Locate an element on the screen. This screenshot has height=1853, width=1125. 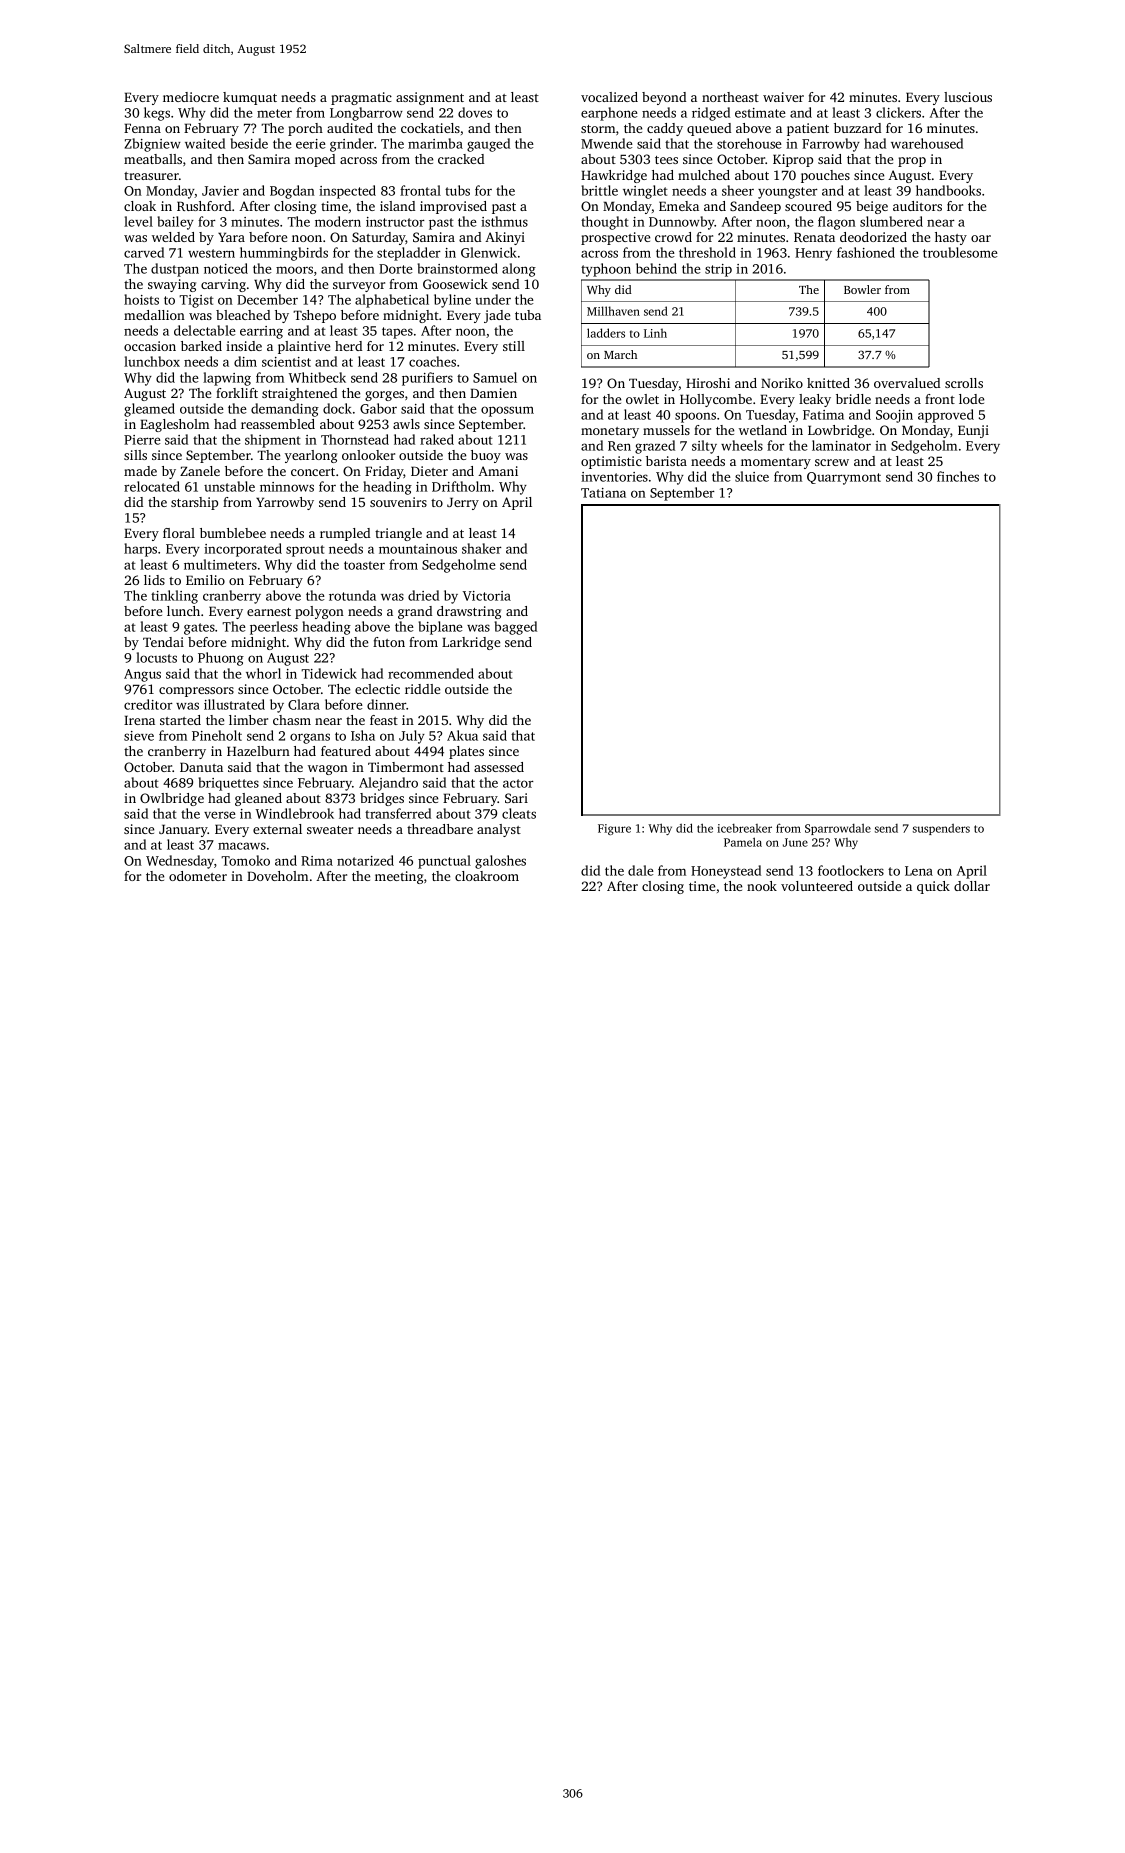
assignment is located at coordinates (430, 98).
